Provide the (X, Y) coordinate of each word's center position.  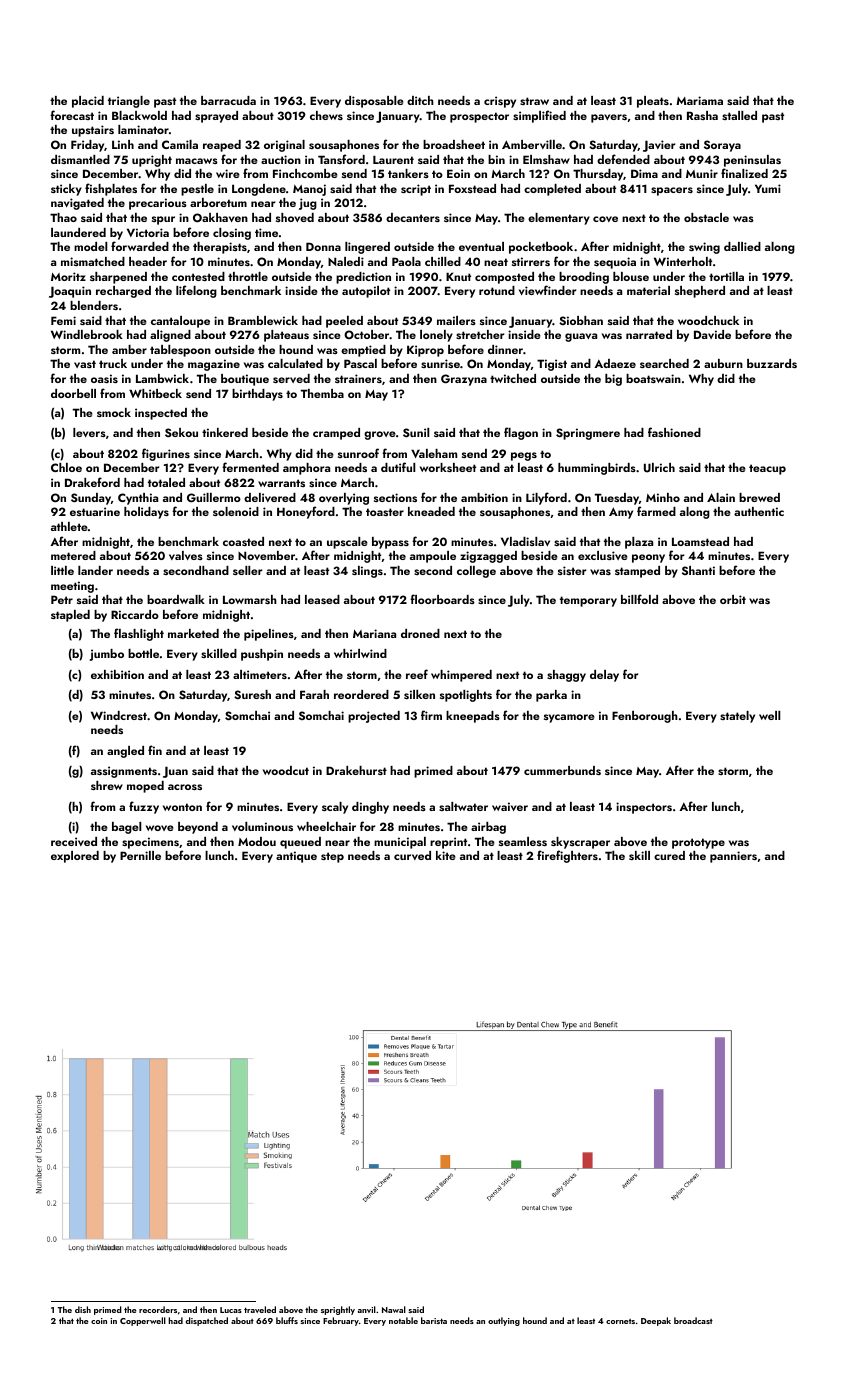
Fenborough (645, 717)
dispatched (207, 1321)
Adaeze (615, 363)
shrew (107, 785)
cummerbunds (562, 770)
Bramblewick (263, 320)
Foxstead (472, 188)
